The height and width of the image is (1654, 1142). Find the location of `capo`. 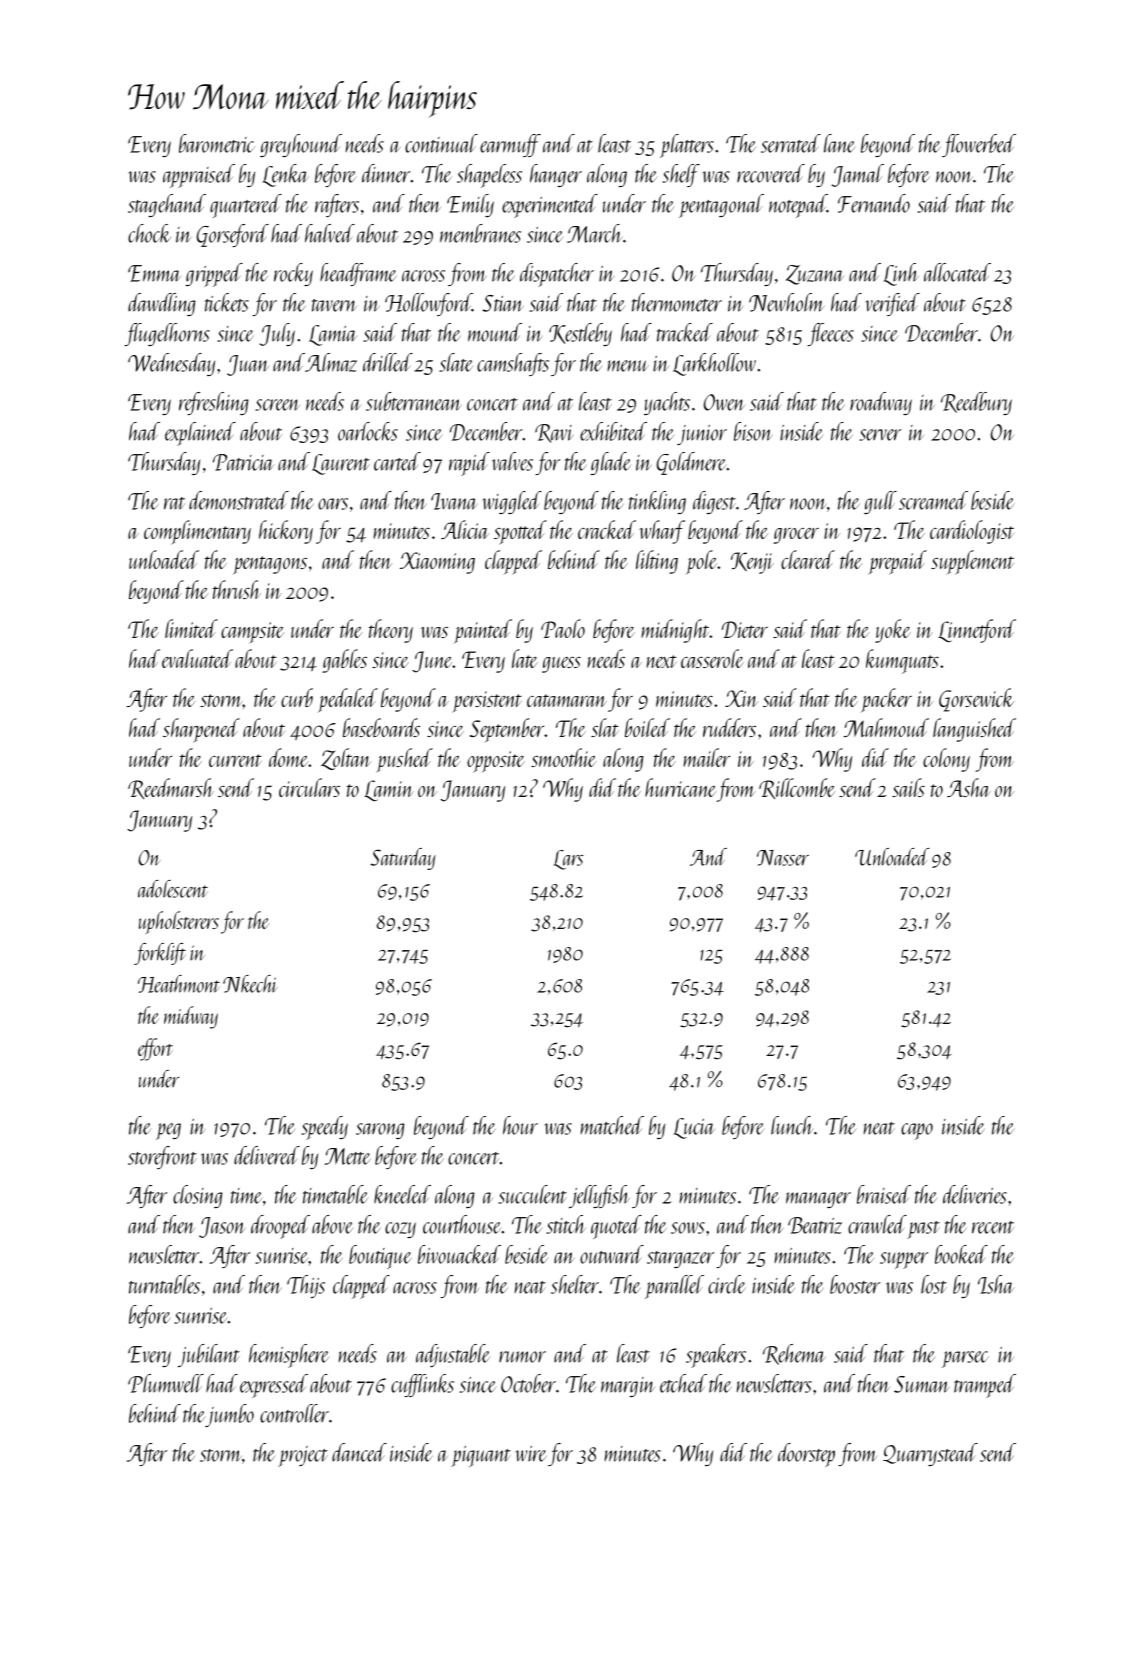

capo is located at coordinates (917, 1131).
